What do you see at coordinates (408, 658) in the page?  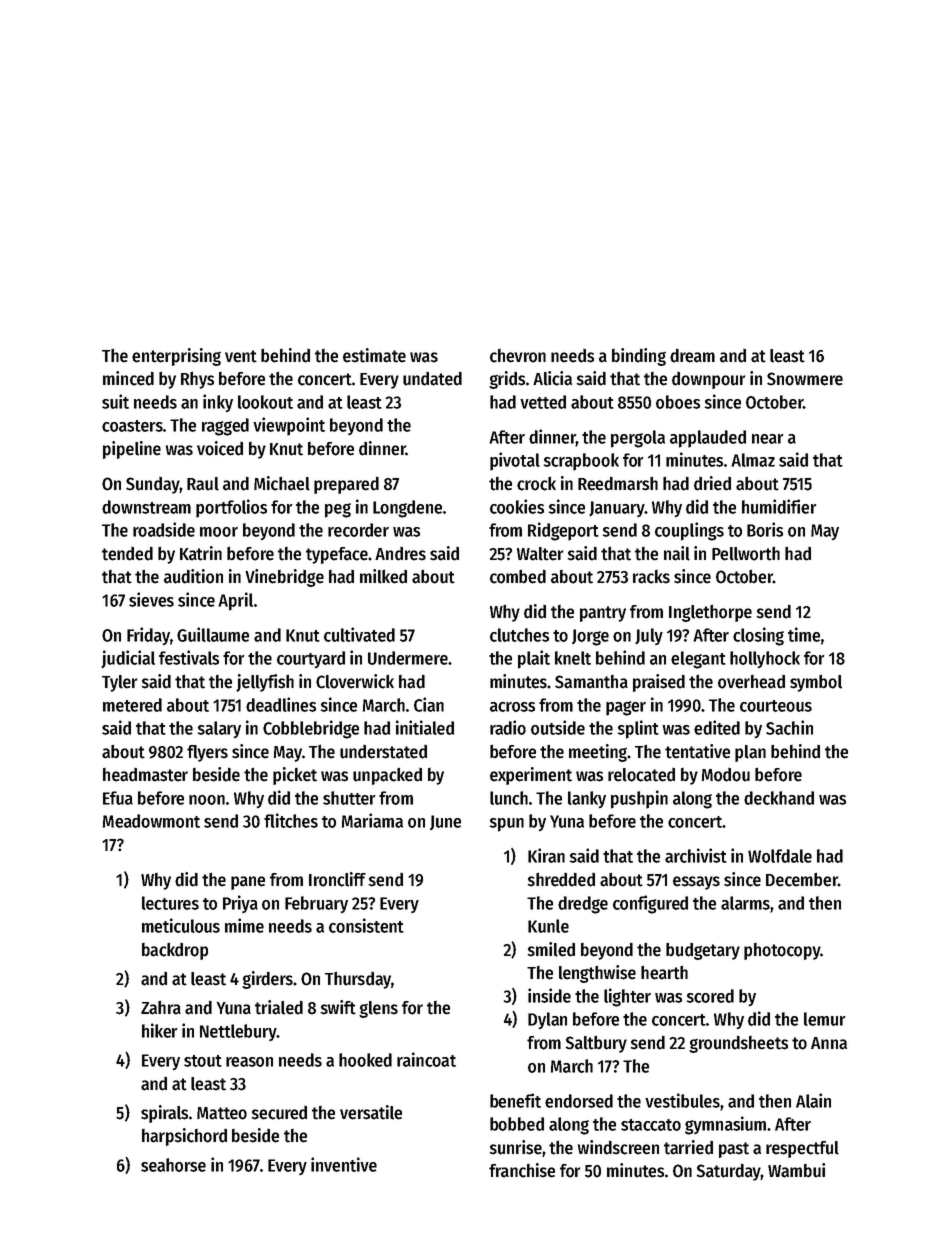 I see `Undermere` at bounding box center [408, 658].
